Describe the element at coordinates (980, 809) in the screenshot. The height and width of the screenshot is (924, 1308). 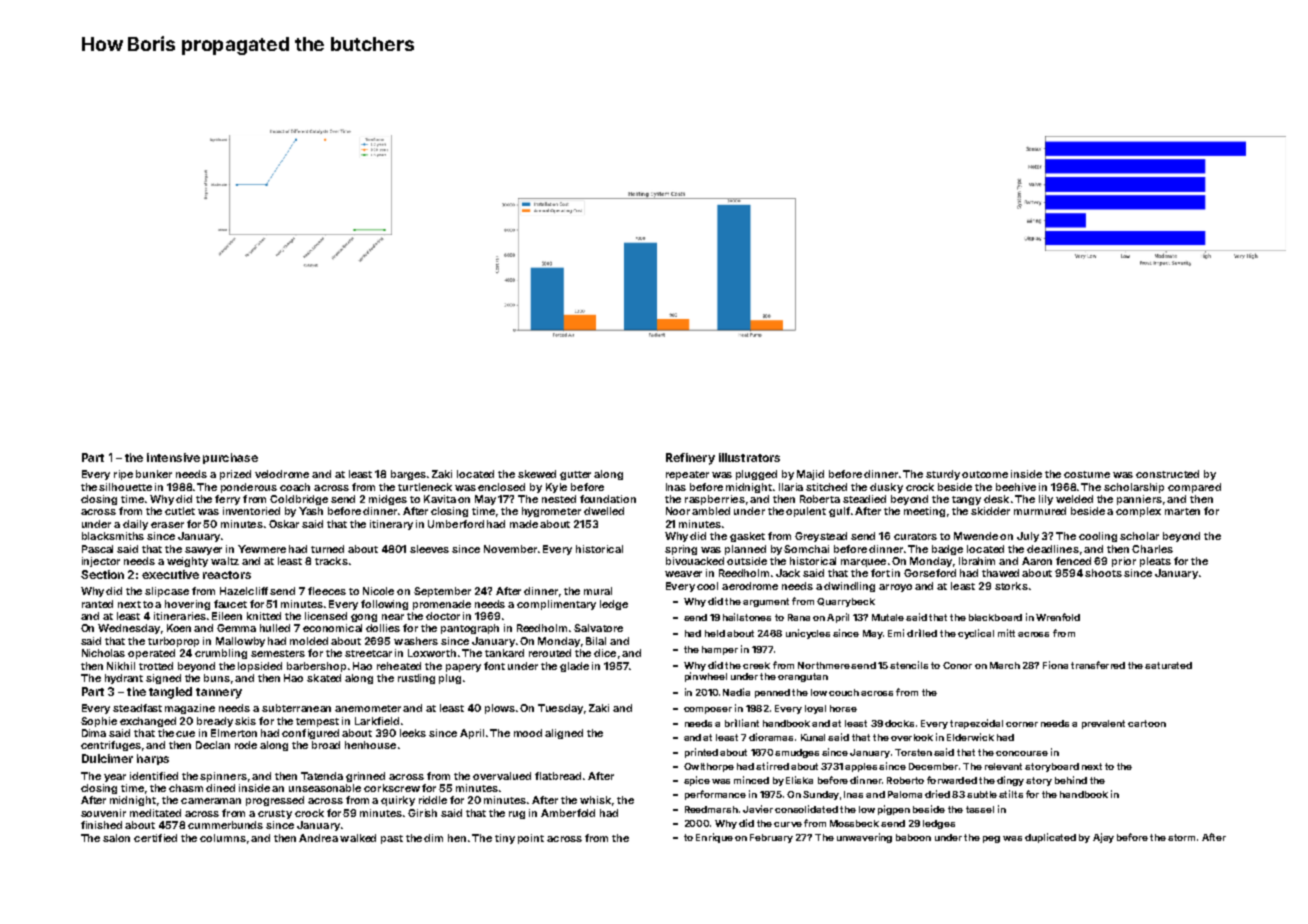
I see `tassel` at that location.
